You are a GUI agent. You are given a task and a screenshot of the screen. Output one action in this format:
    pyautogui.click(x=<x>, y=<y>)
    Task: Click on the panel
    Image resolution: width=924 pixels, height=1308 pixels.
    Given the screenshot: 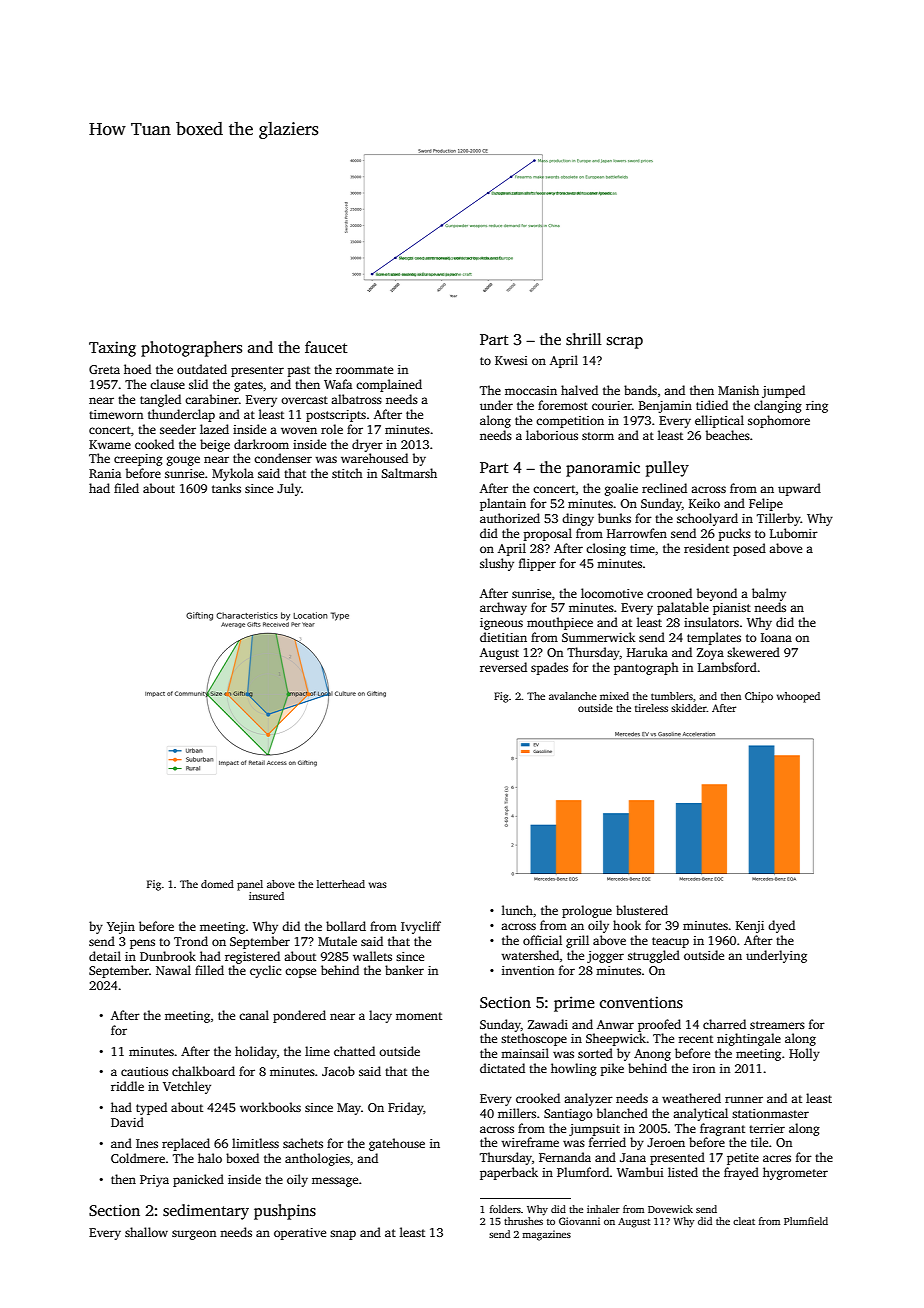 What is the action you would take?
    pyautogui.click(x=250, y=885)
